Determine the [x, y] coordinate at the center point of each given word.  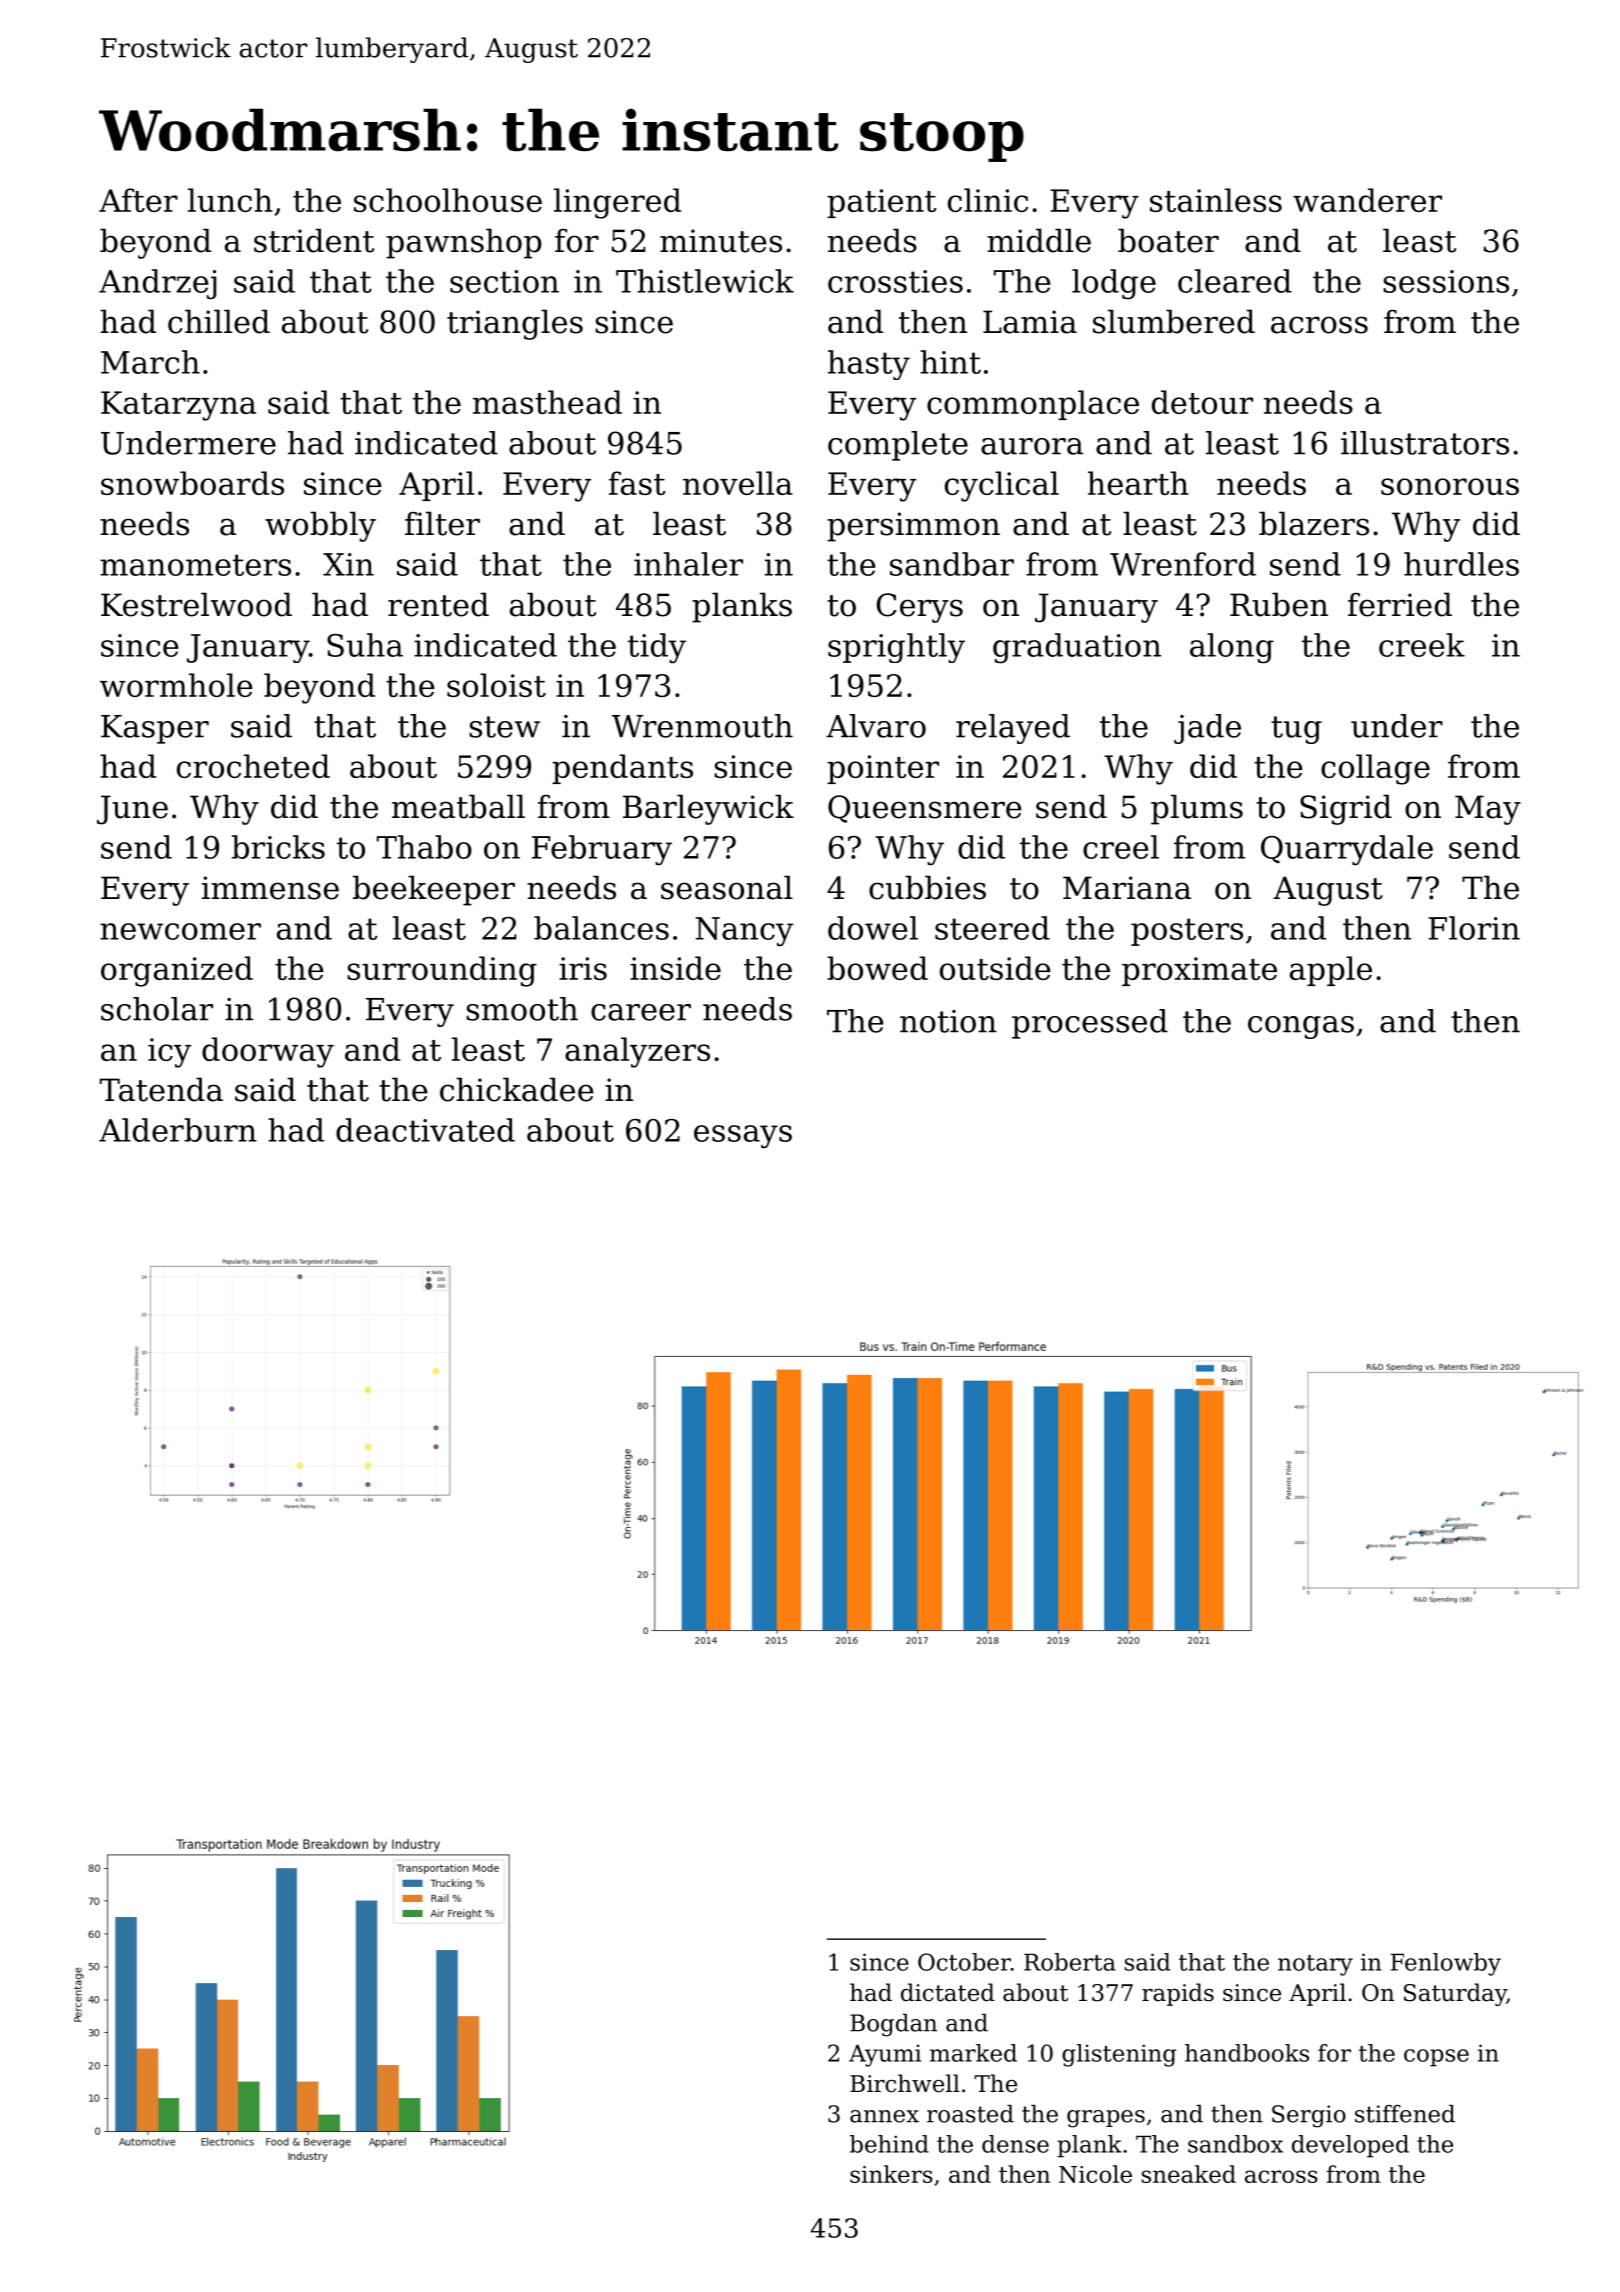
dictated [948, 1992]
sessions [1446, 281]
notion [948, 1021]
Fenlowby [1446, 1964]
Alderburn [178, 1130]
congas [1301, 1027]
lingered [617, 203]
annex [884, 2116]
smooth [522, 1009]
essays [743, 1137]
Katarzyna [178, 406]
